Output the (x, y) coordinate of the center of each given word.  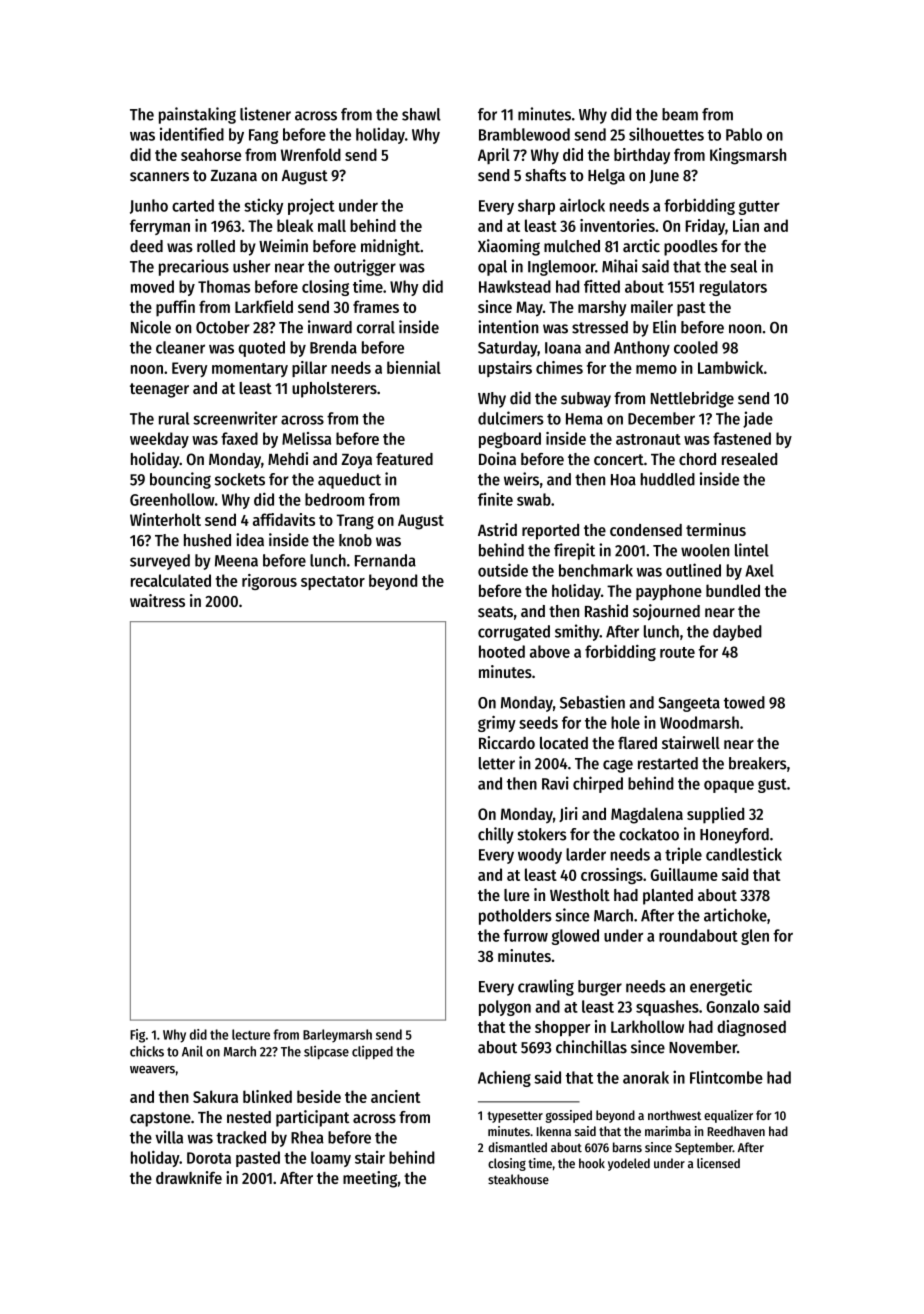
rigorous (269, 582)
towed (744, 702)
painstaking (197, 115)
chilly (496, 835)
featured (404, 459)
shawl (421, 114)
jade (758, 419)
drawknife (189, 1177)
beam (680, 114)
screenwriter (235, 418)
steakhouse (518, 1179)
